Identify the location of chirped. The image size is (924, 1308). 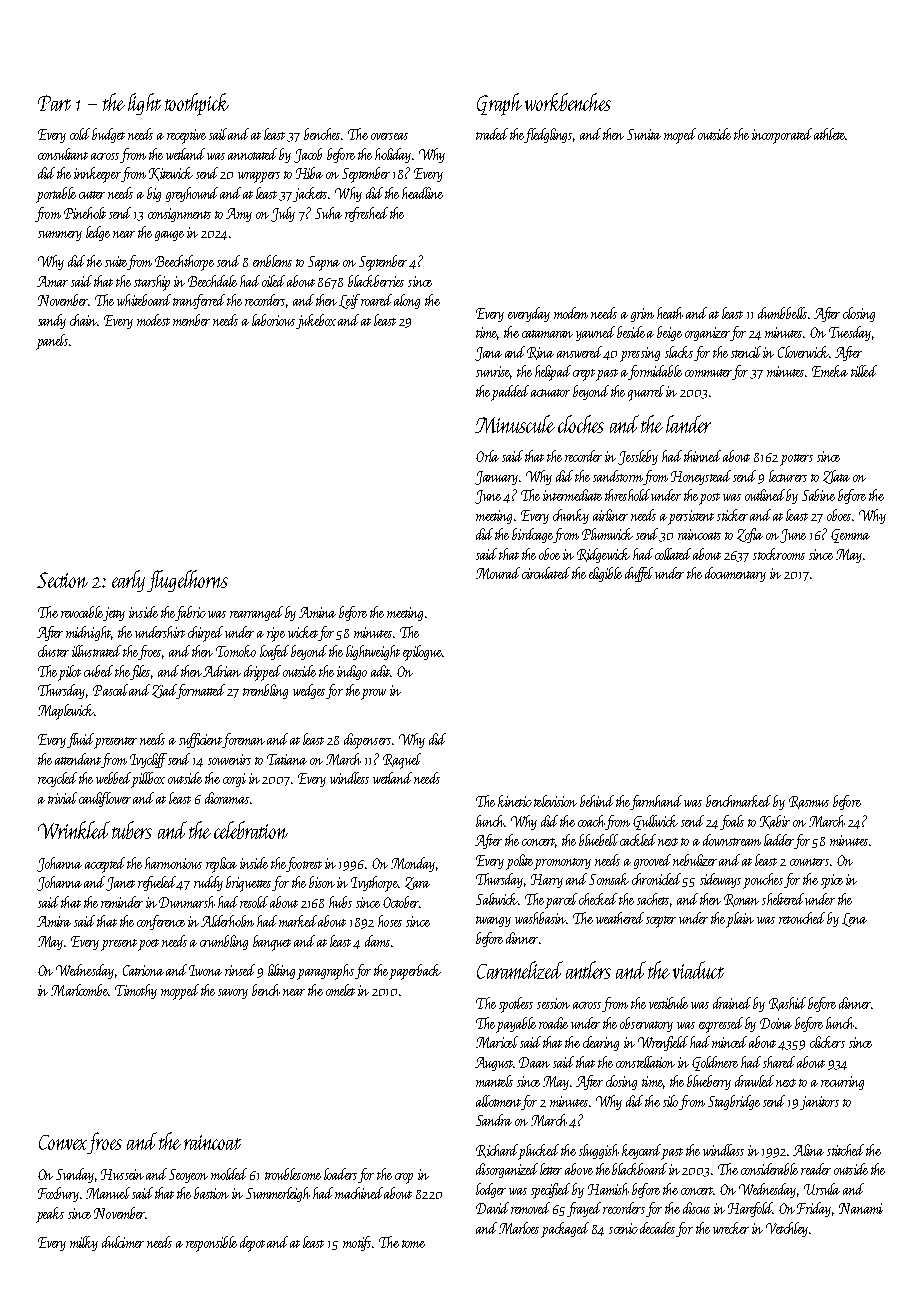
(205, 634).
